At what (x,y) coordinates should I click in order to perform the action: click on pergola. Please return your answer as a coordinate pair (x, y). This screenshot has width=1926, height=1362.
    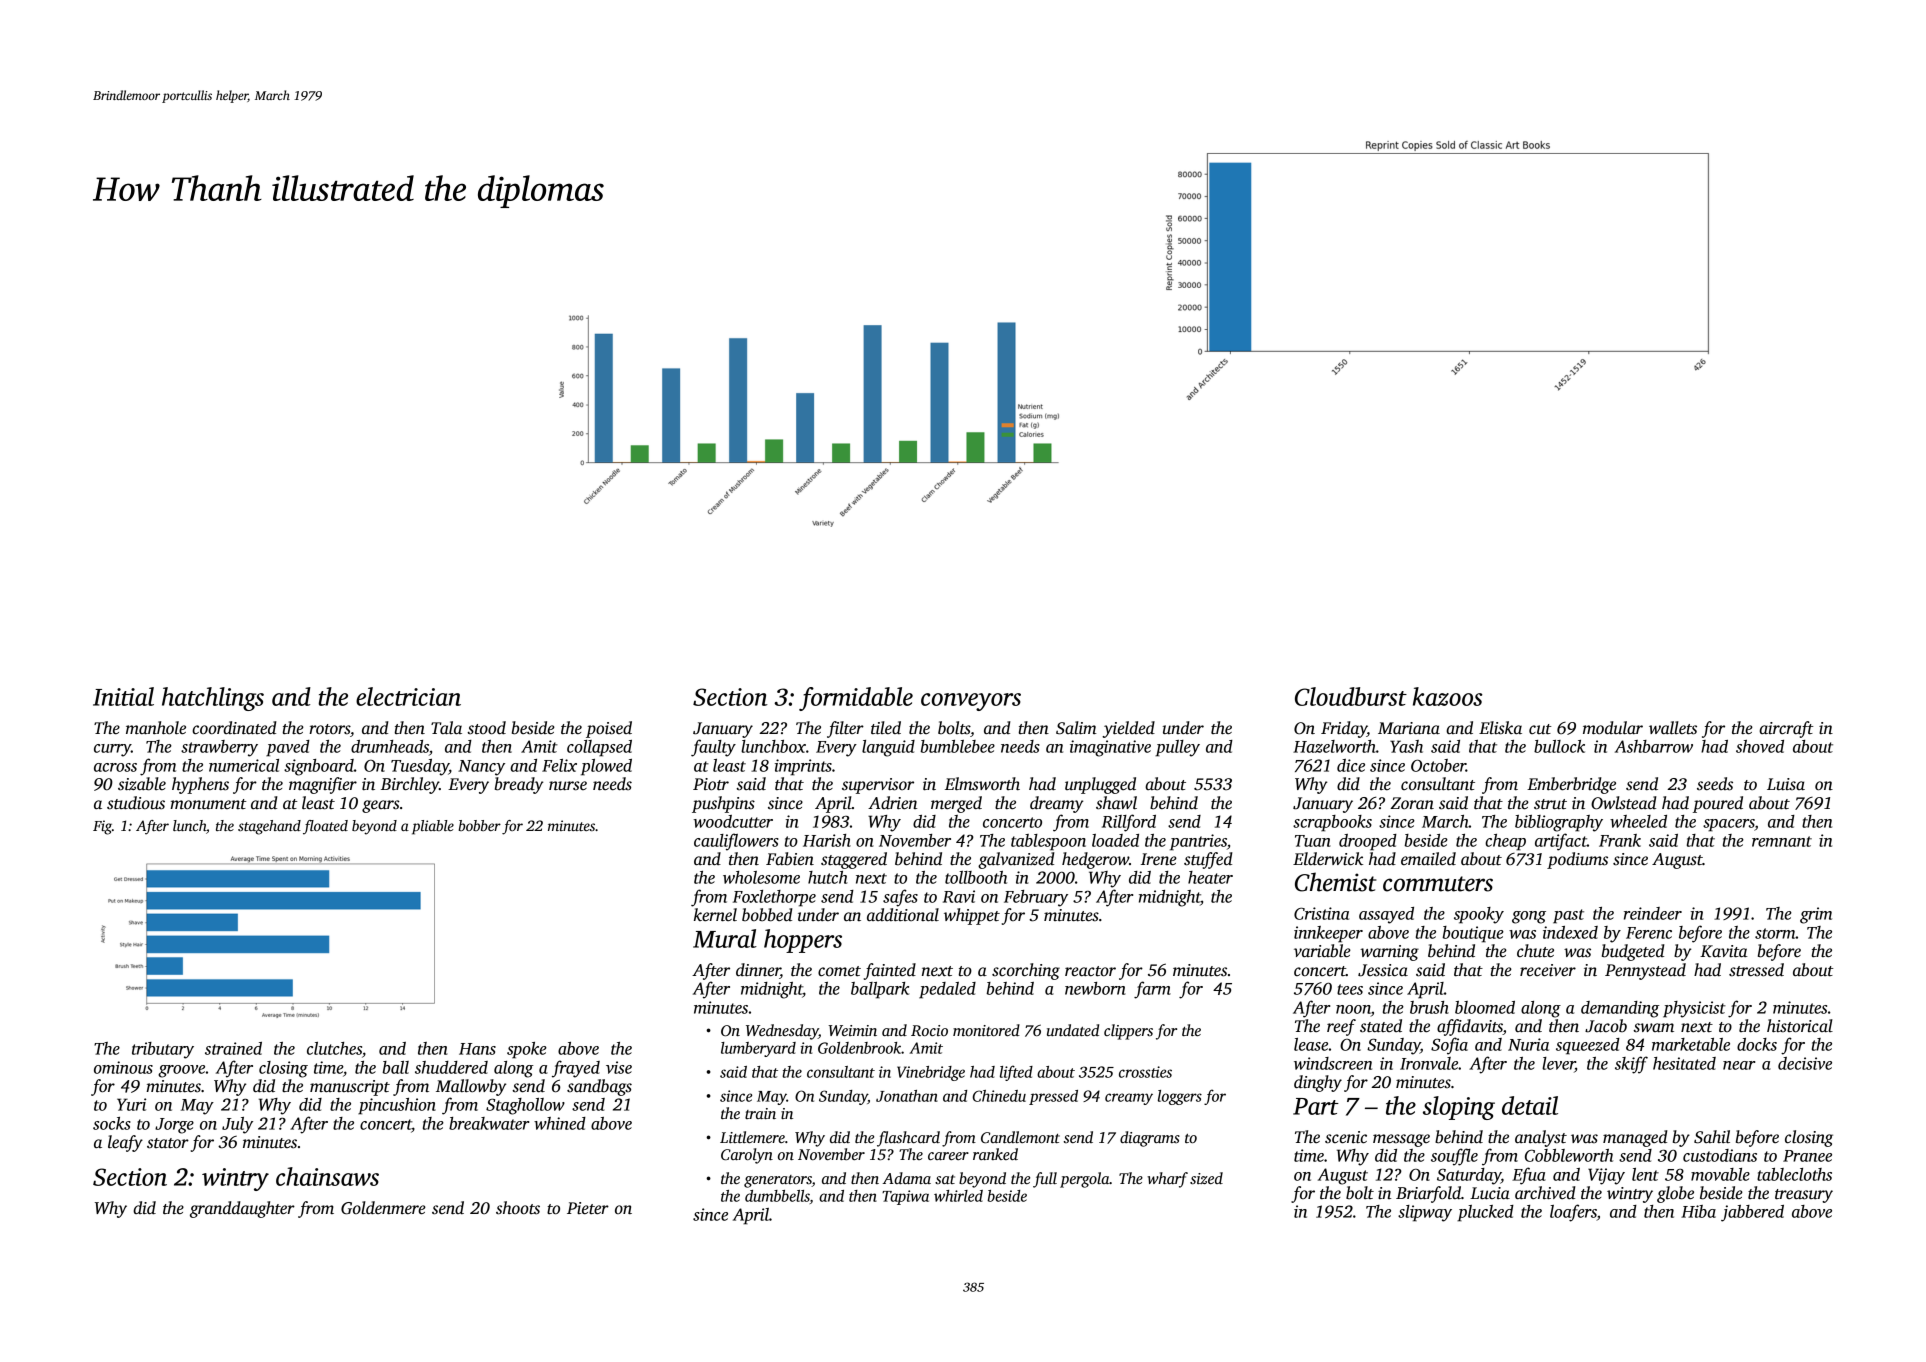
    Looking at the image, I should click on (1085, 1180).
